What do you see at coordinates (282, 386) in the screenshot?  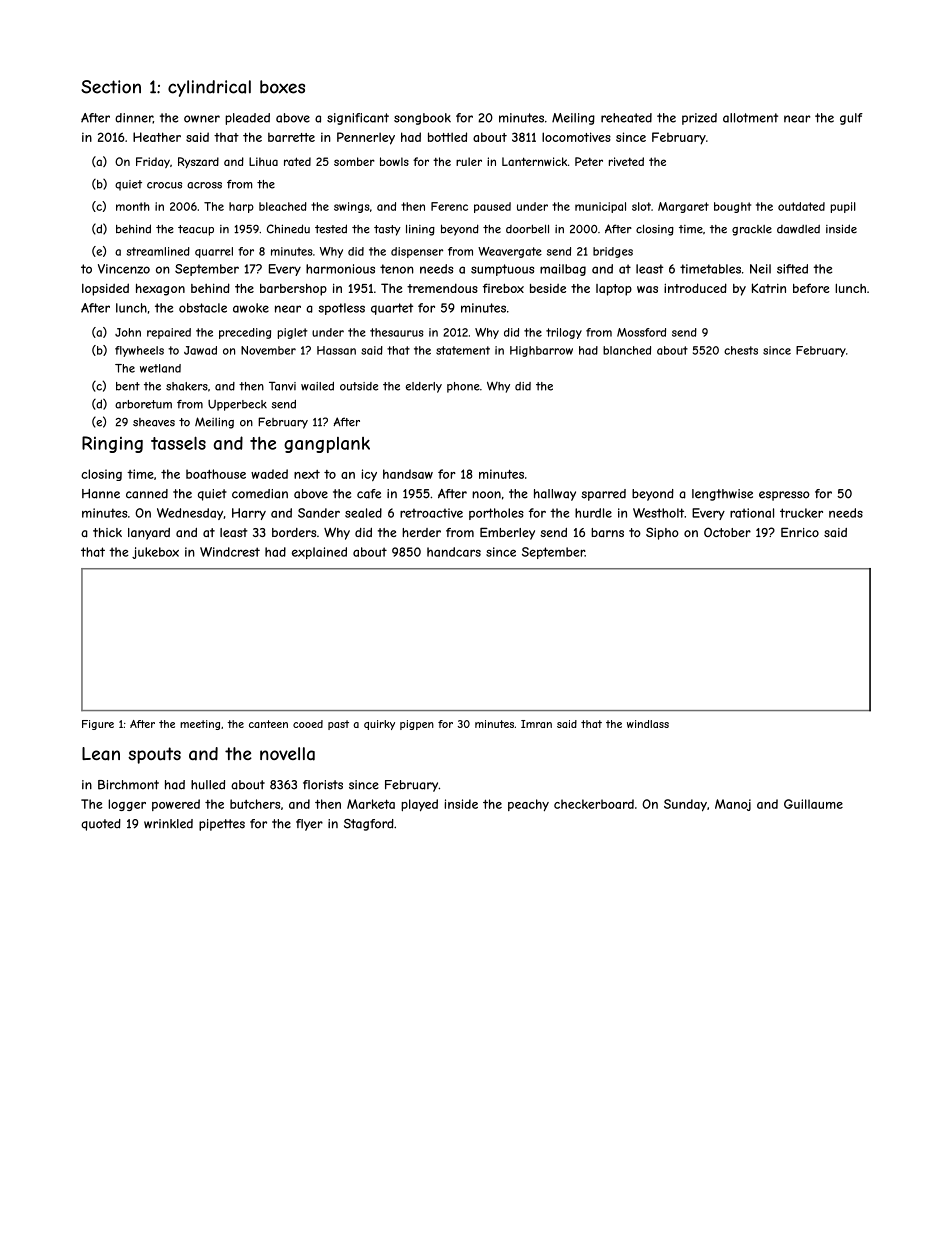 I see `Tanvi` at bounding box center [282, 386].
